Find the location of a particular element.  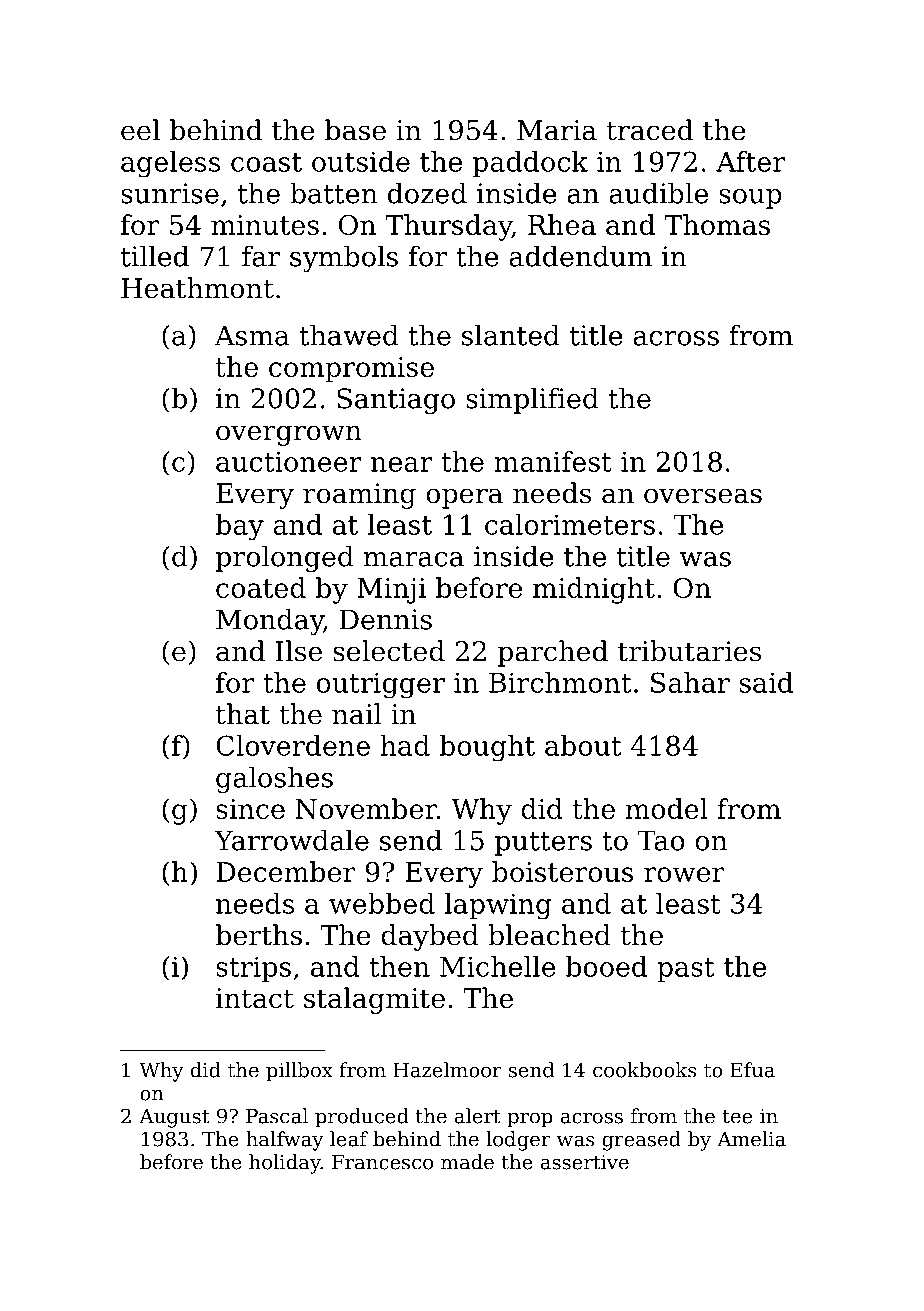

tilled is located at coordinates (155, 256).
